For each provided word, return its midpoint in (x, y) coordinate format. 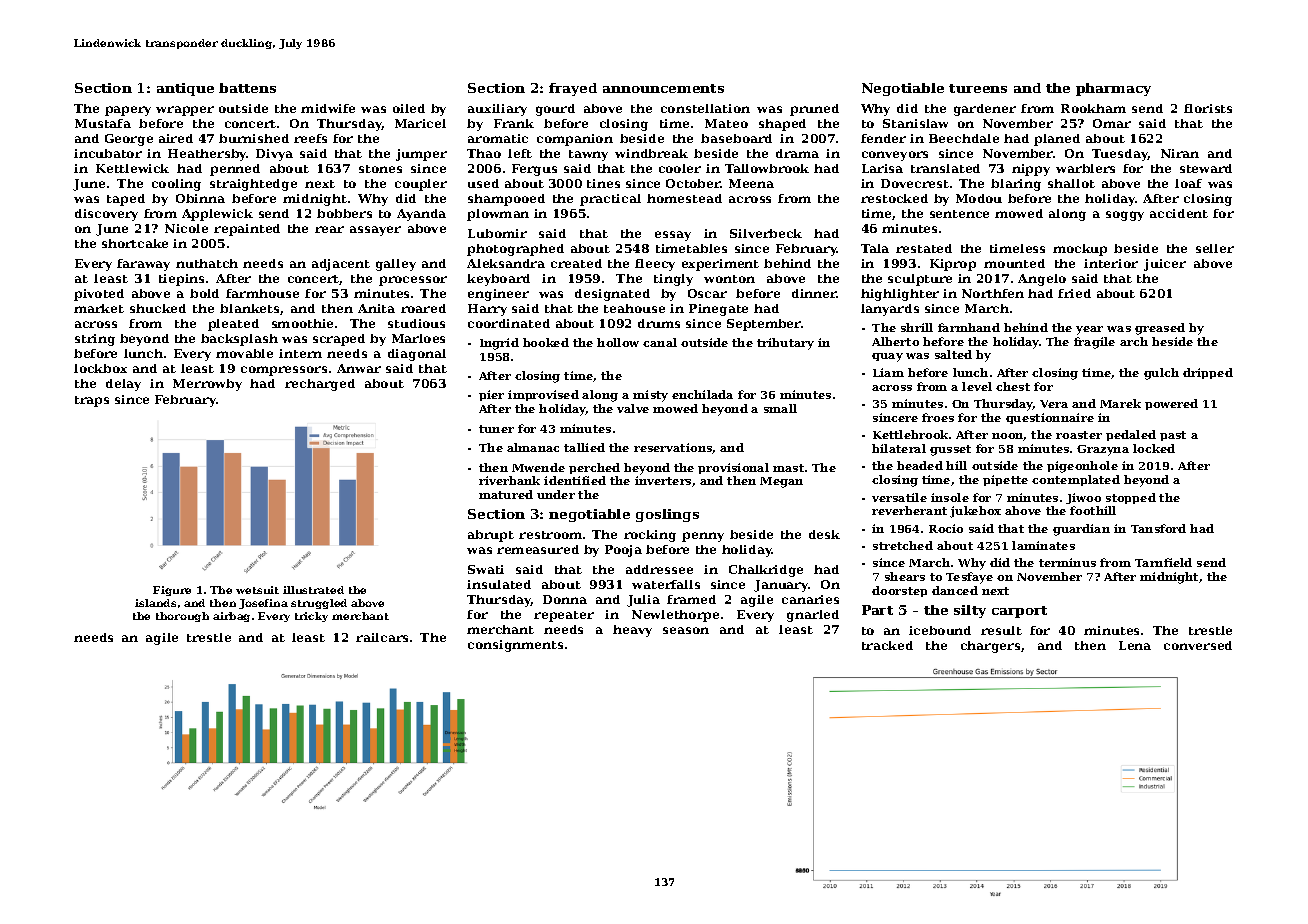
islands (155, 603)
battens (247, 88)
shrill (917, 327)
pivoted (99, 295)
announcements (663, 88)
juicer (1165, 265)
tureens (978, 88)
